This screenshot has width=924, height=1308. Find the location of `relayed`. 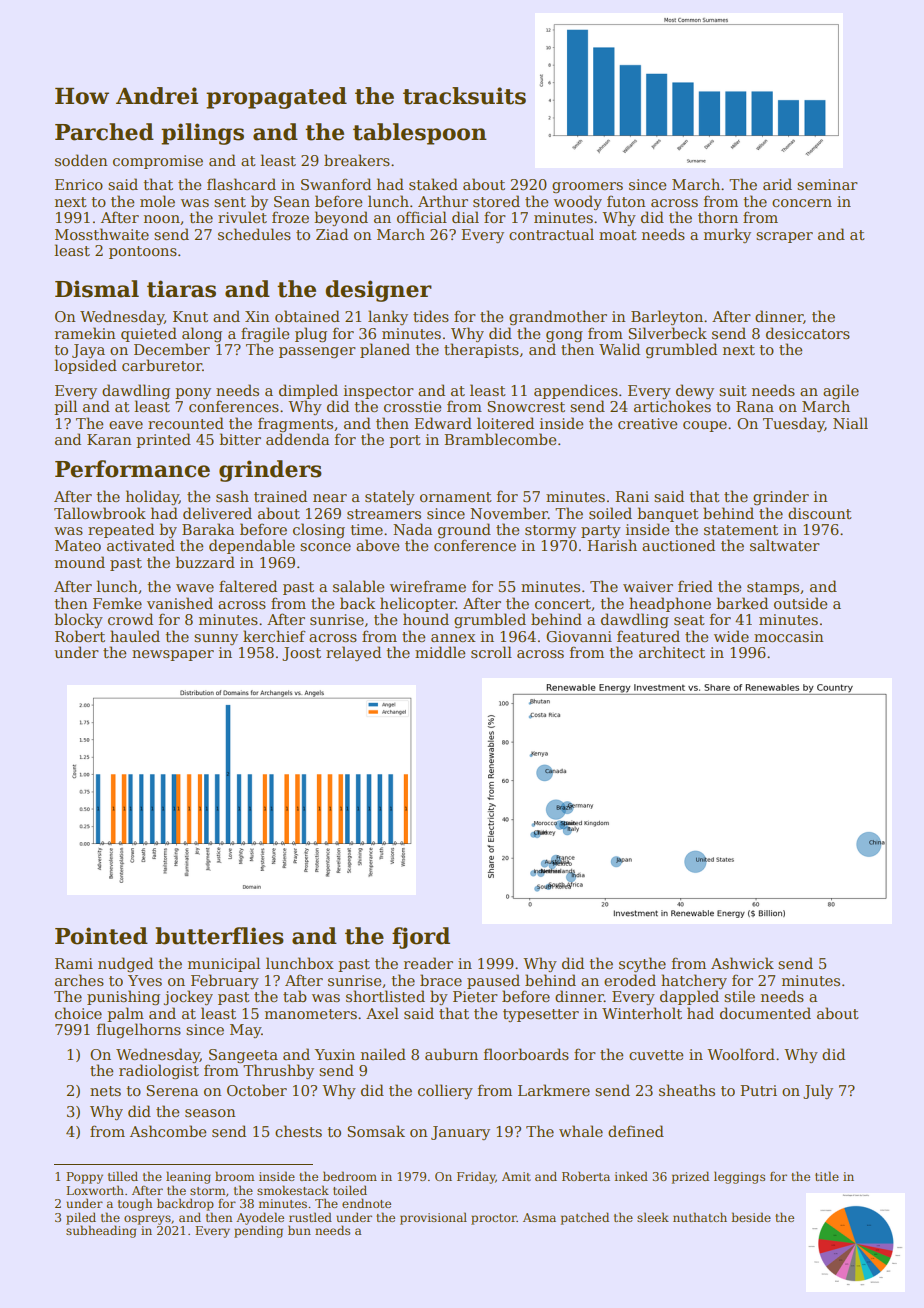

relayed is located at coordinates (353, 653).
